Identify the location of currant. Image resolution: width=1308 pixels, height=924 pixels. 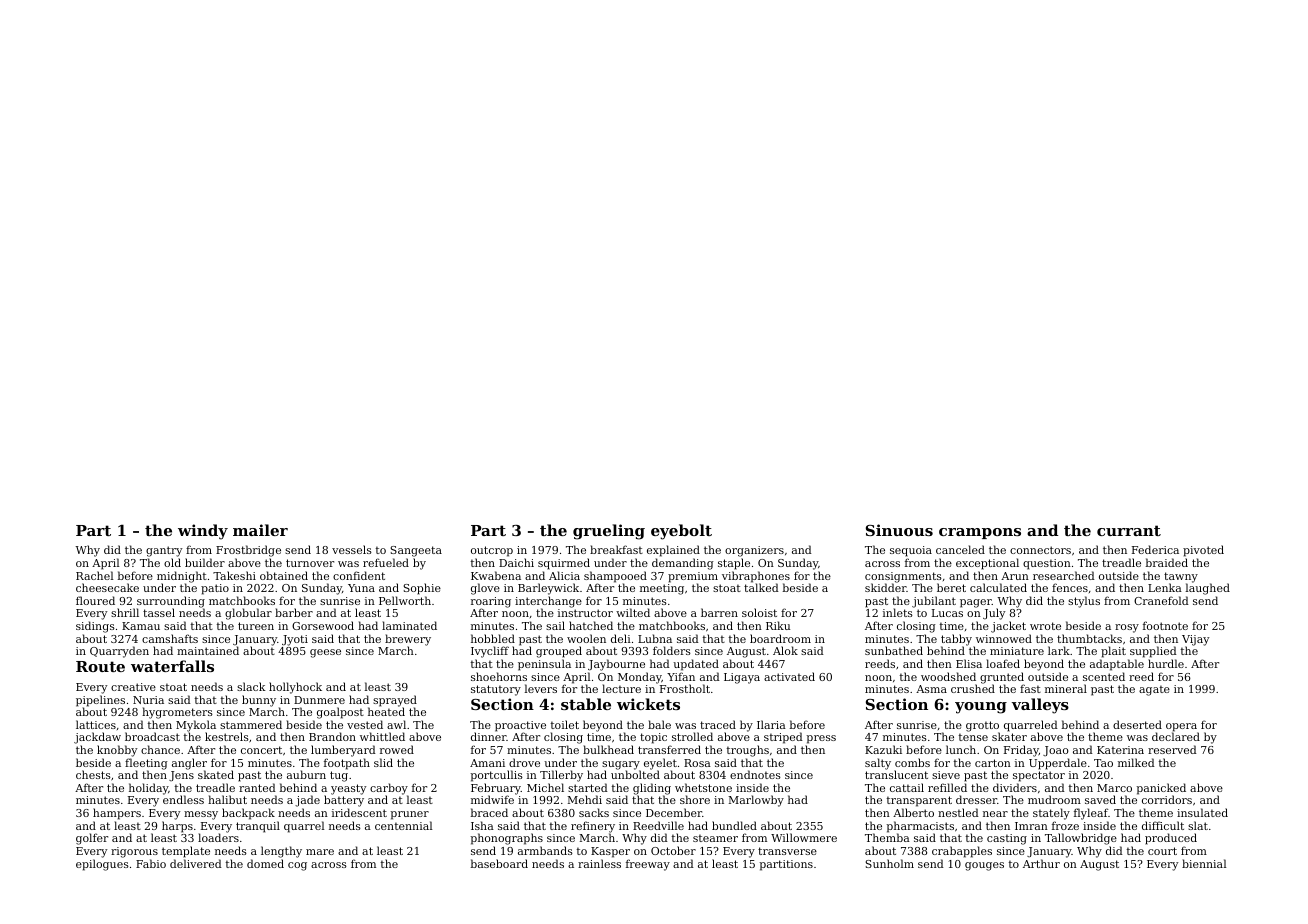
(1129, 530).
